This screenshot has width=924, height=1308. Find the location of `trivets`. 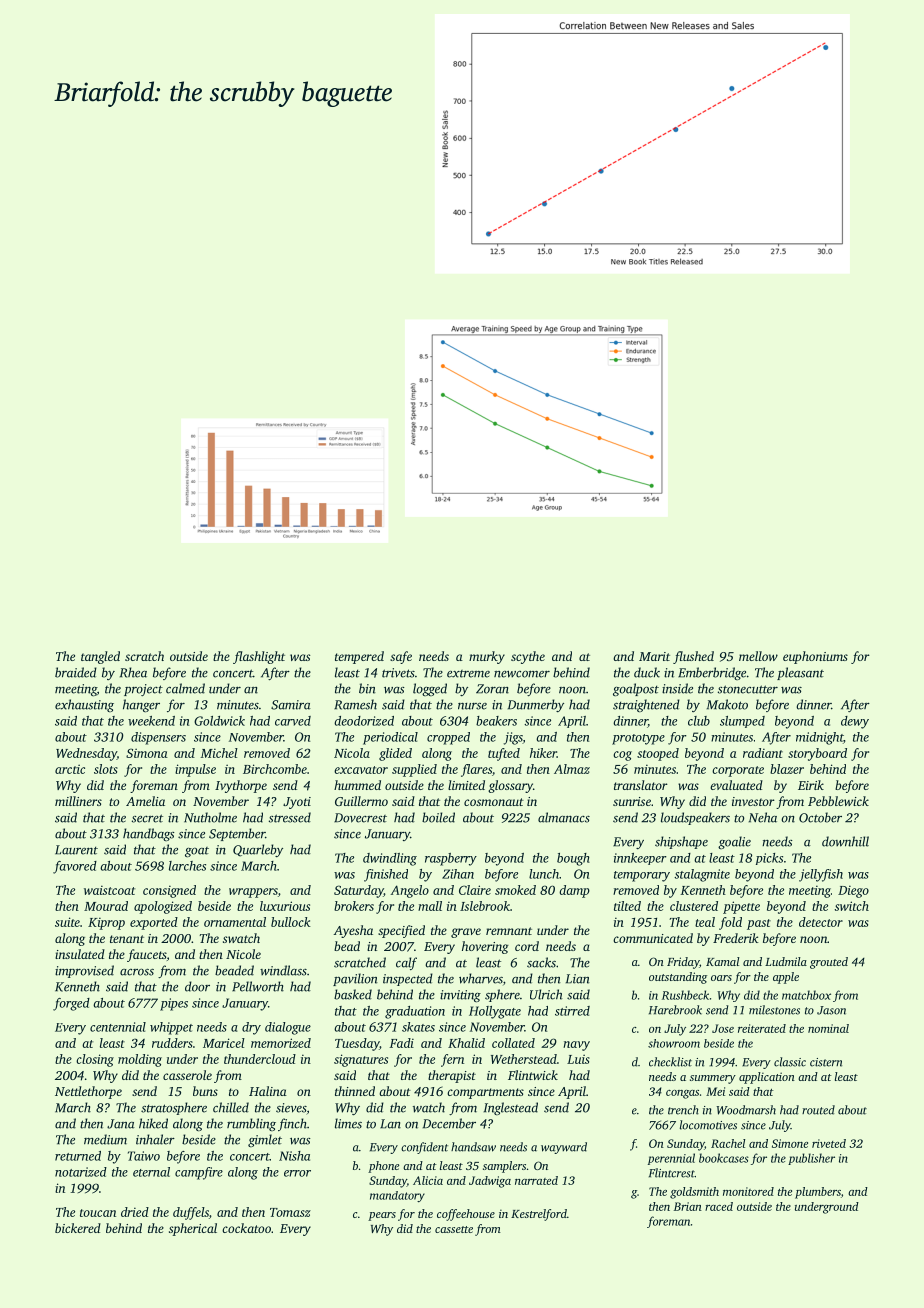

trivets is located at coordinates (398, 673).
